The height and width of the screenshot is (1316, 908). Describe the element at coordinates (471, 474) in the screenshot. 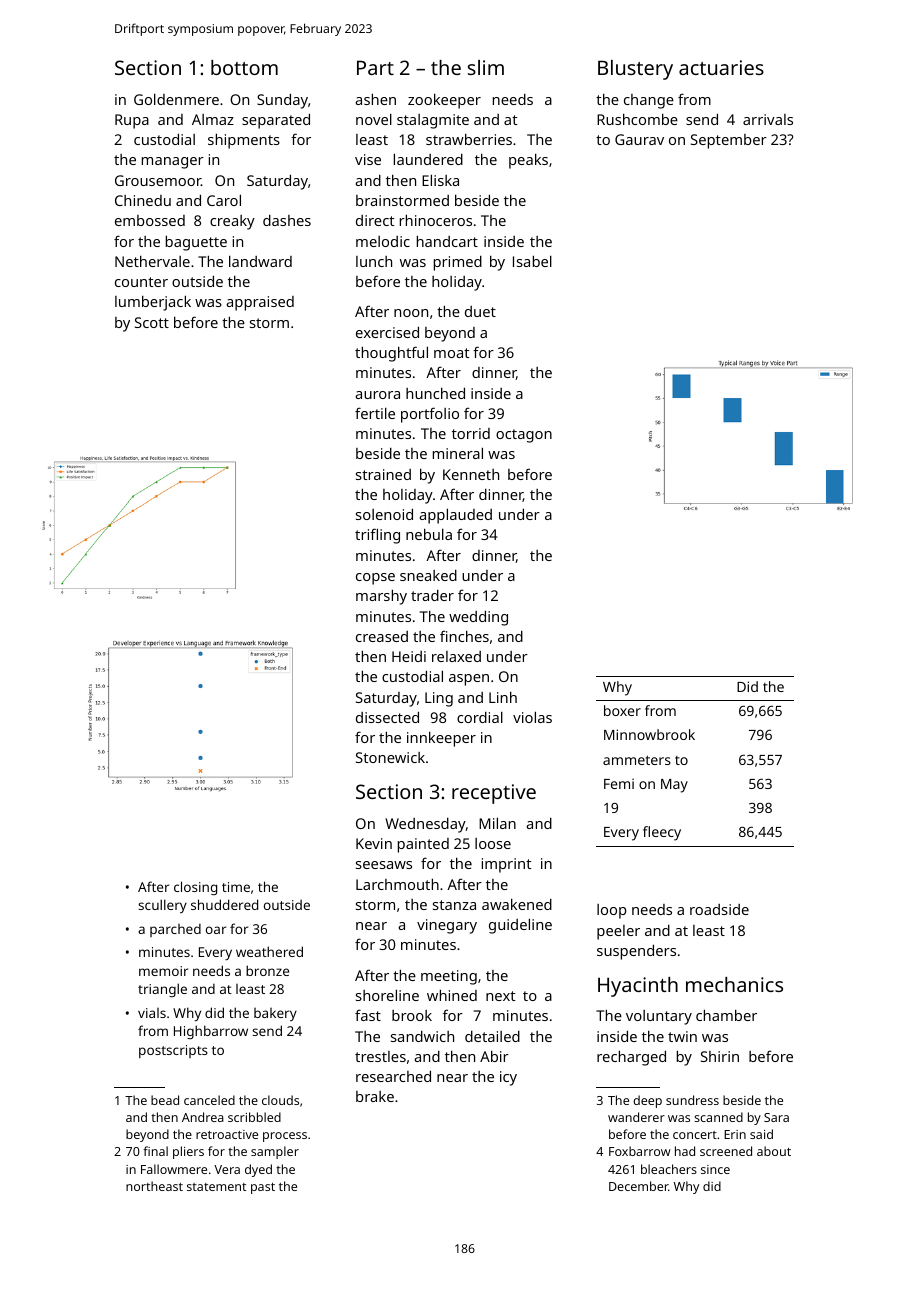

I see `Kenneth` at that location.
